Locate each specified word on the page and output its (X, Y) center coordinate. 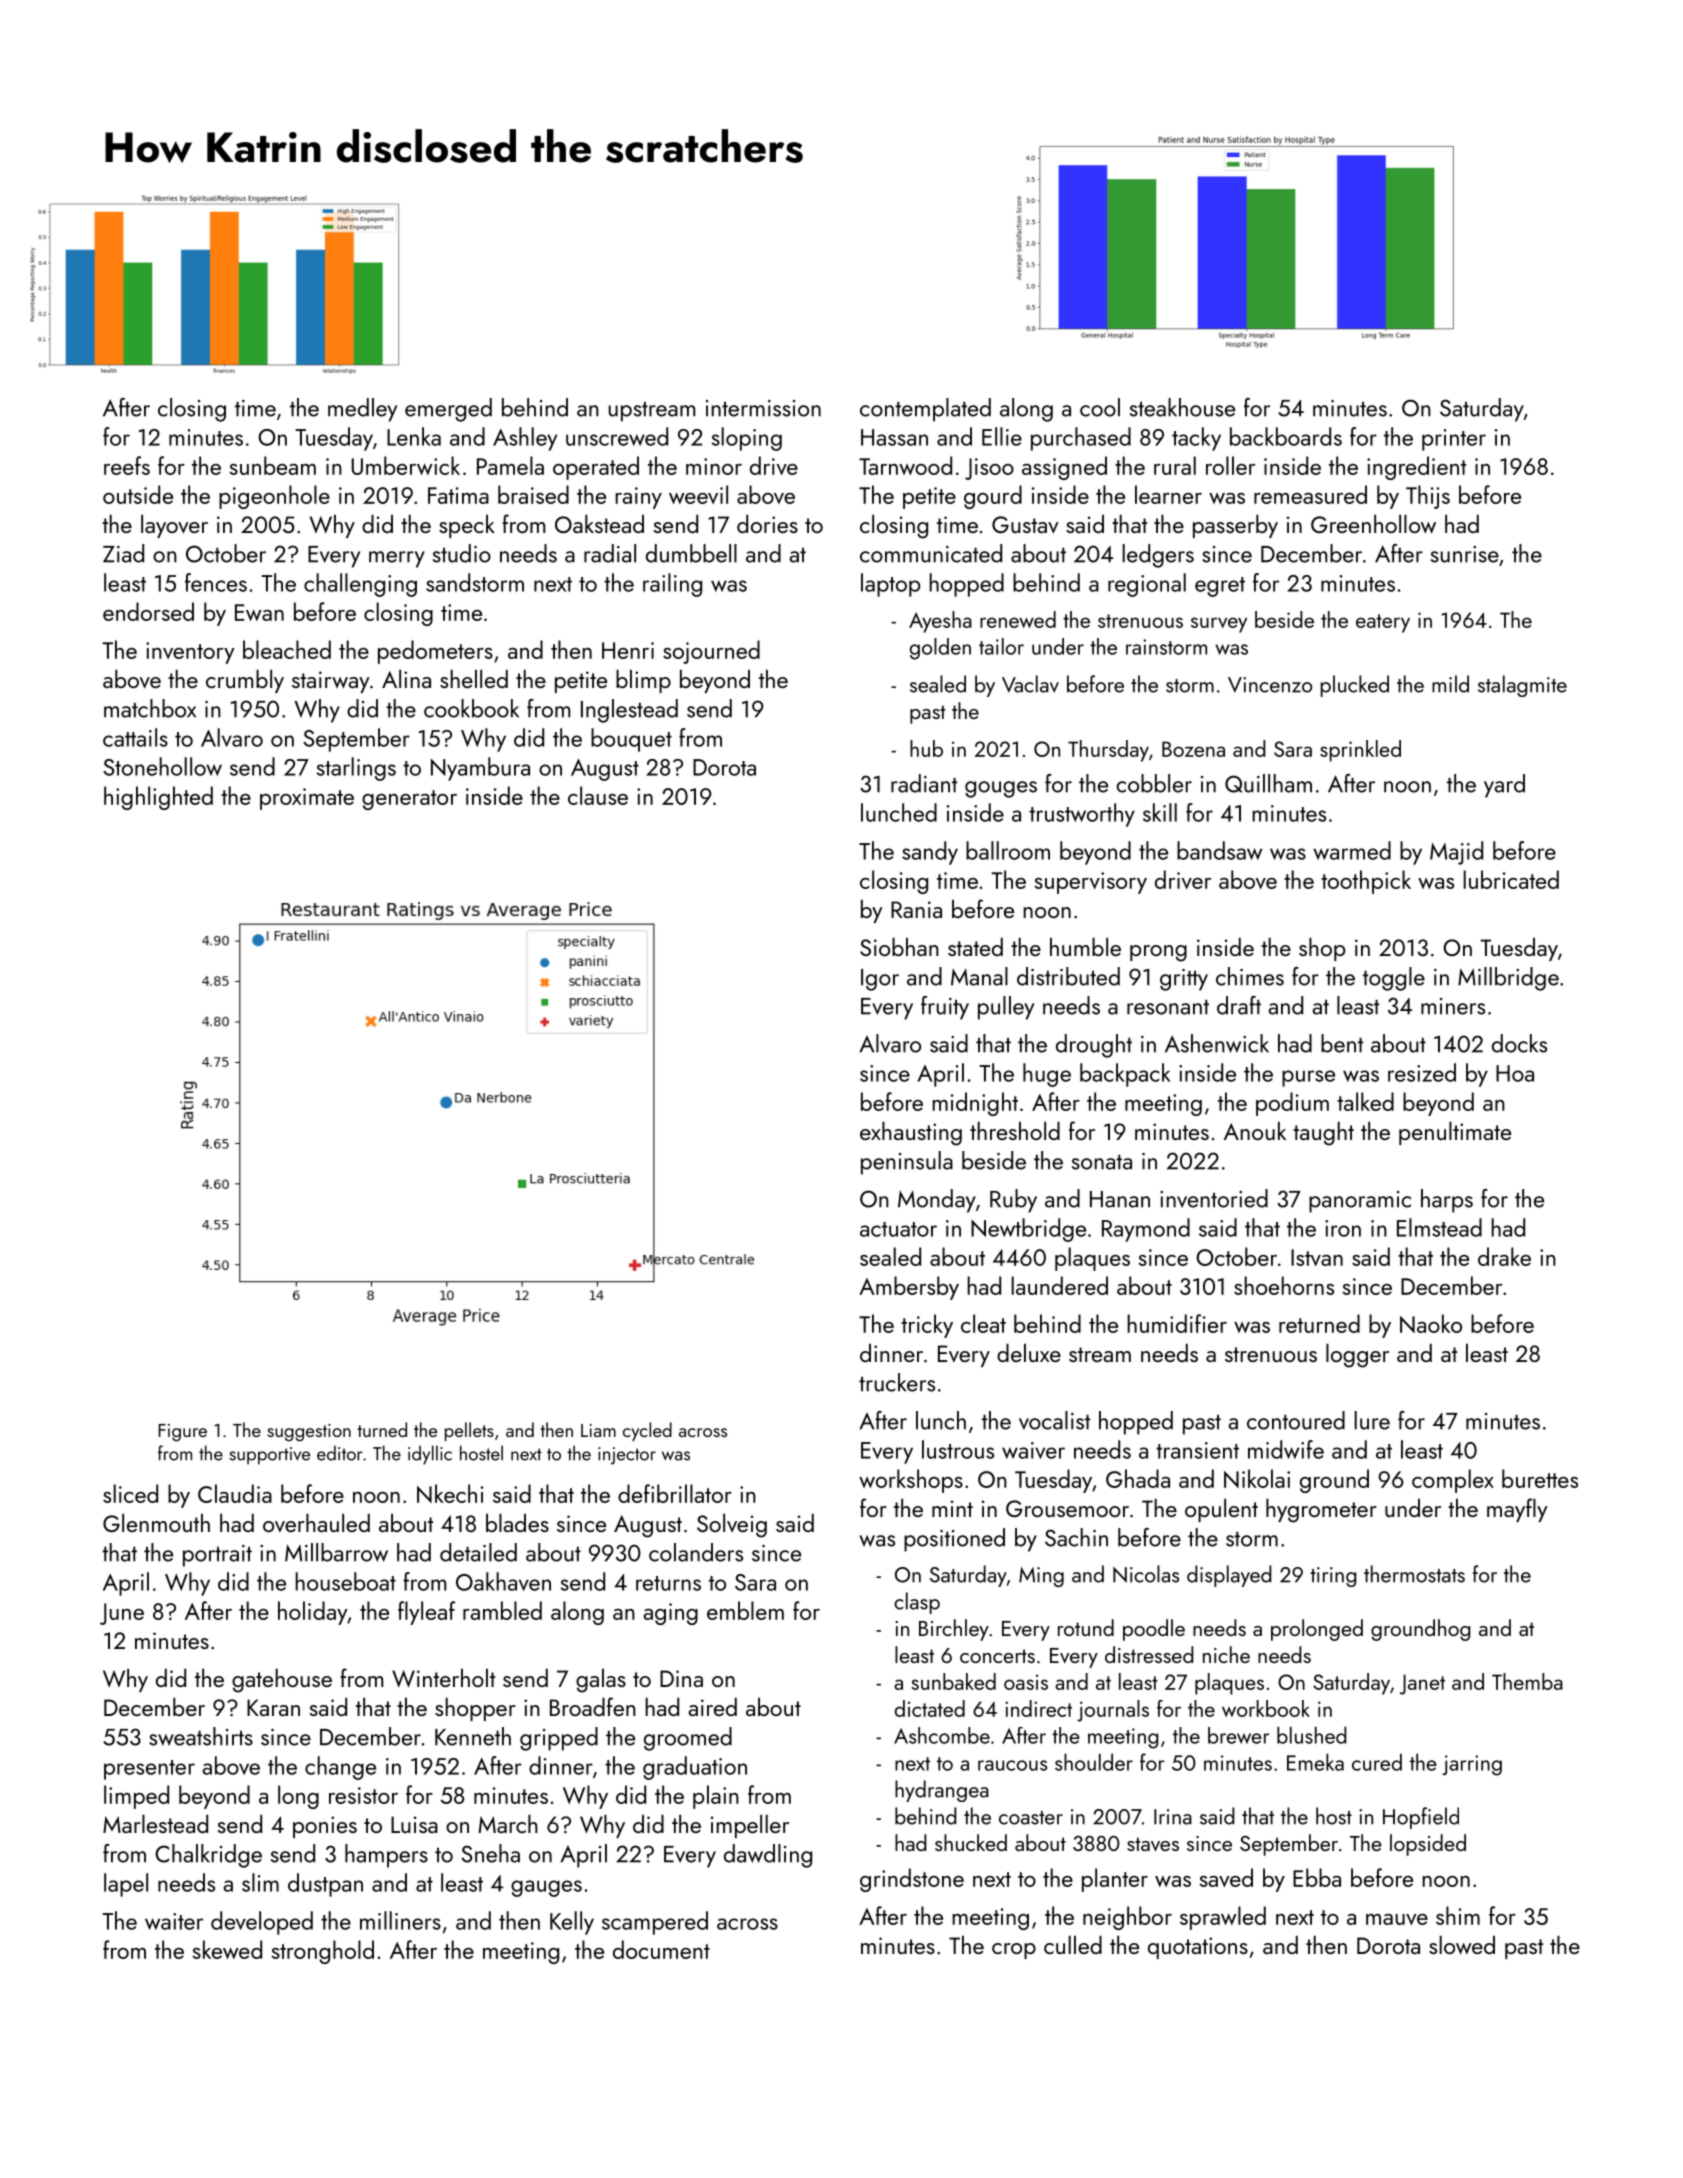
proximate (307, 799)
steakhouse (1182, 407)
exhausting (911, 1134)
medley (362, 410)
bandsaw (1219, 850)
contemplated (925, 410)
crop (1014, 1951)
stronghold (322, 1952)
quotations (1198, 1948)
